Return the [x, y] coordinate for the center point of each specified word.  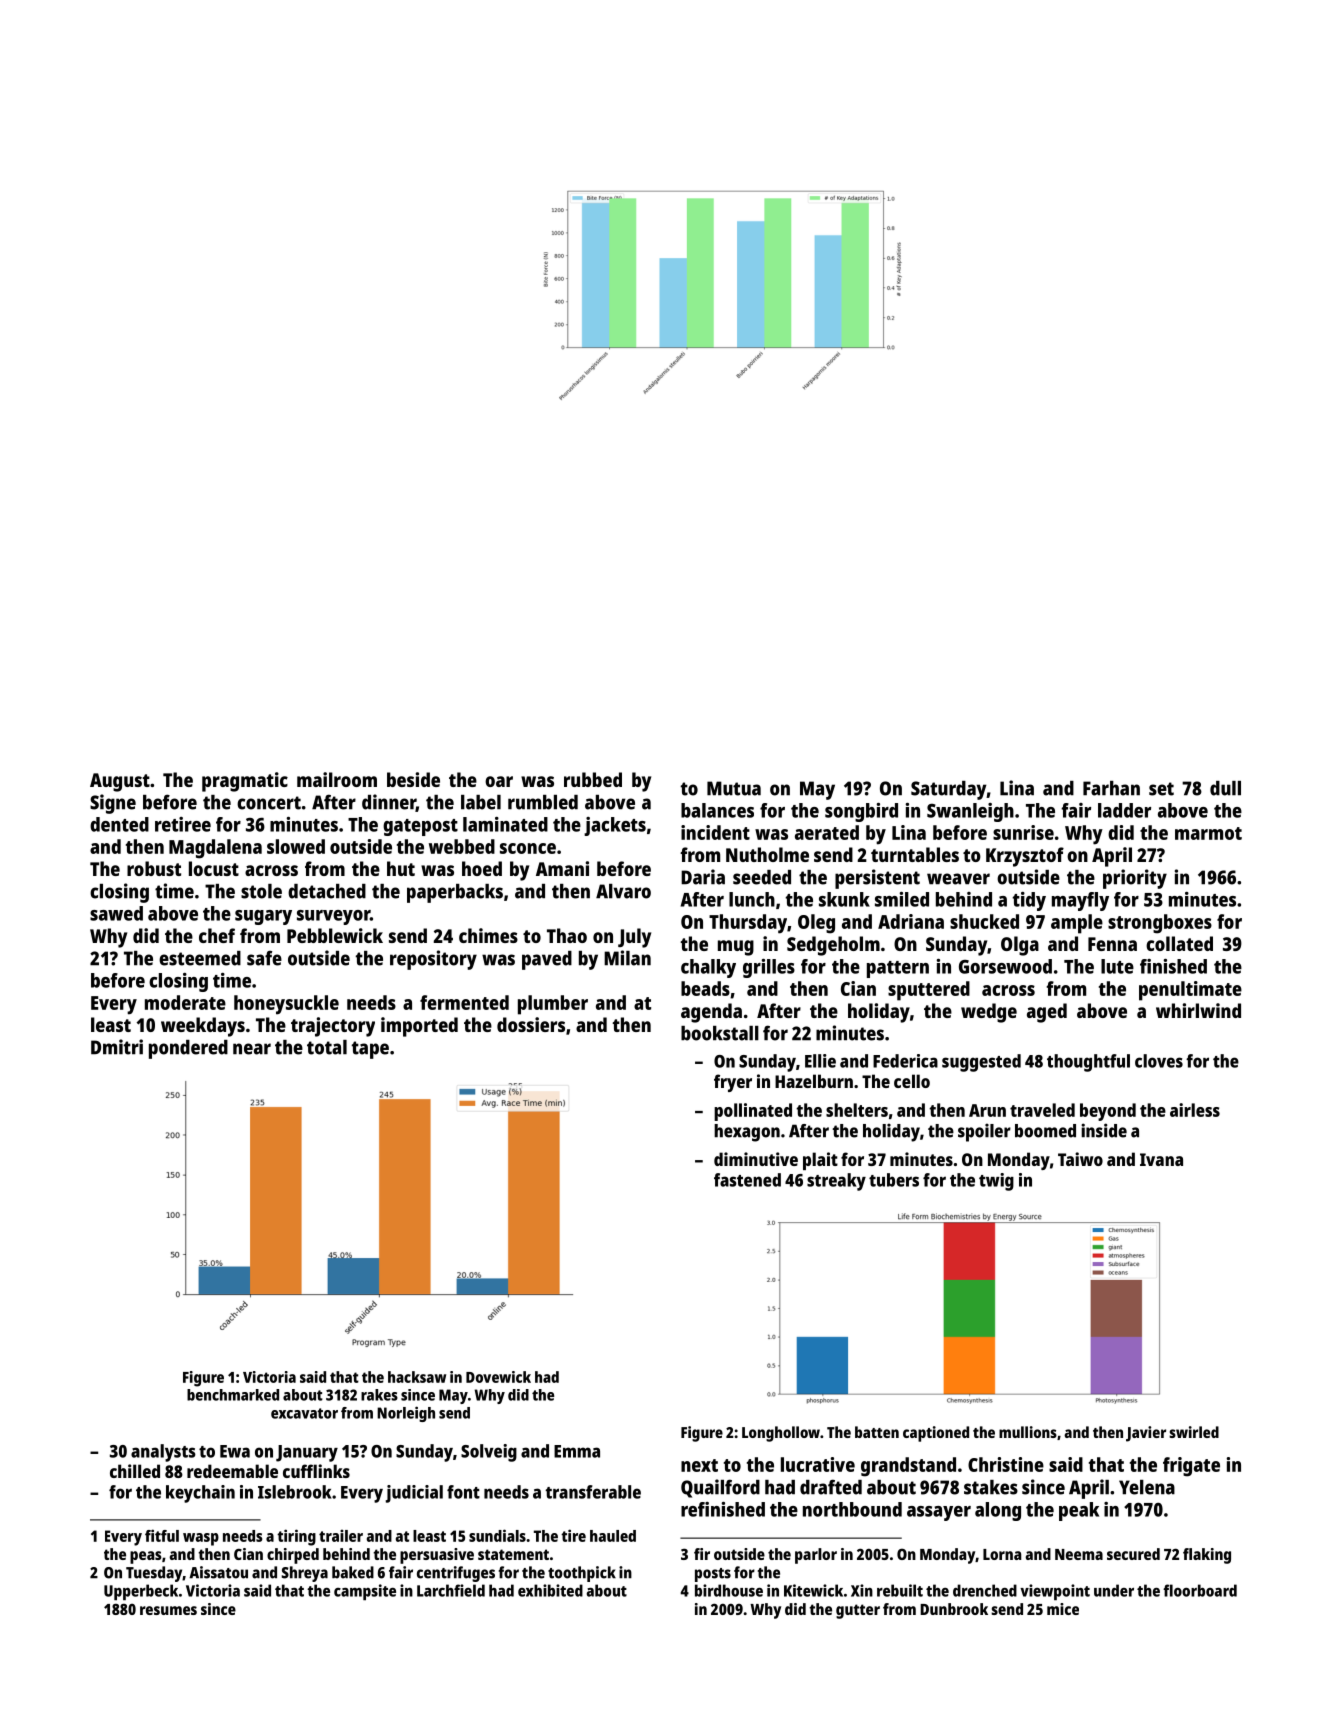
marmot [1208, 833]
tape [370, 1050]
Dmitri [117, 1047]
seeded [762, 877]
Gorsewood [1005, 966]
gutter [858, 1611]
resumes [168, 1610]
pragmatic [245, 782]
